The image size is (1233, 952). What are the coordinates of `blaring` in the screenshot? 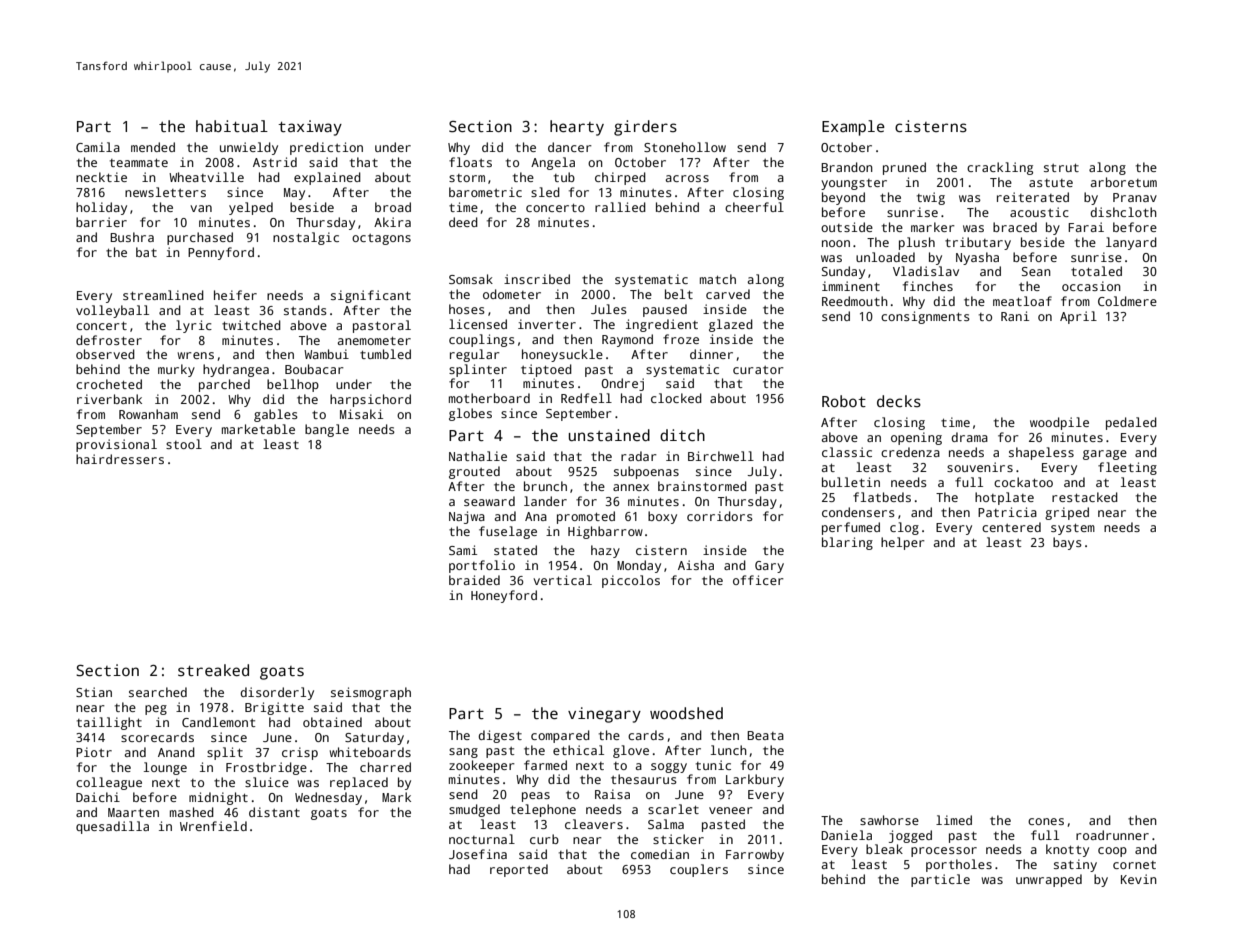 It's located at (847, 543).
